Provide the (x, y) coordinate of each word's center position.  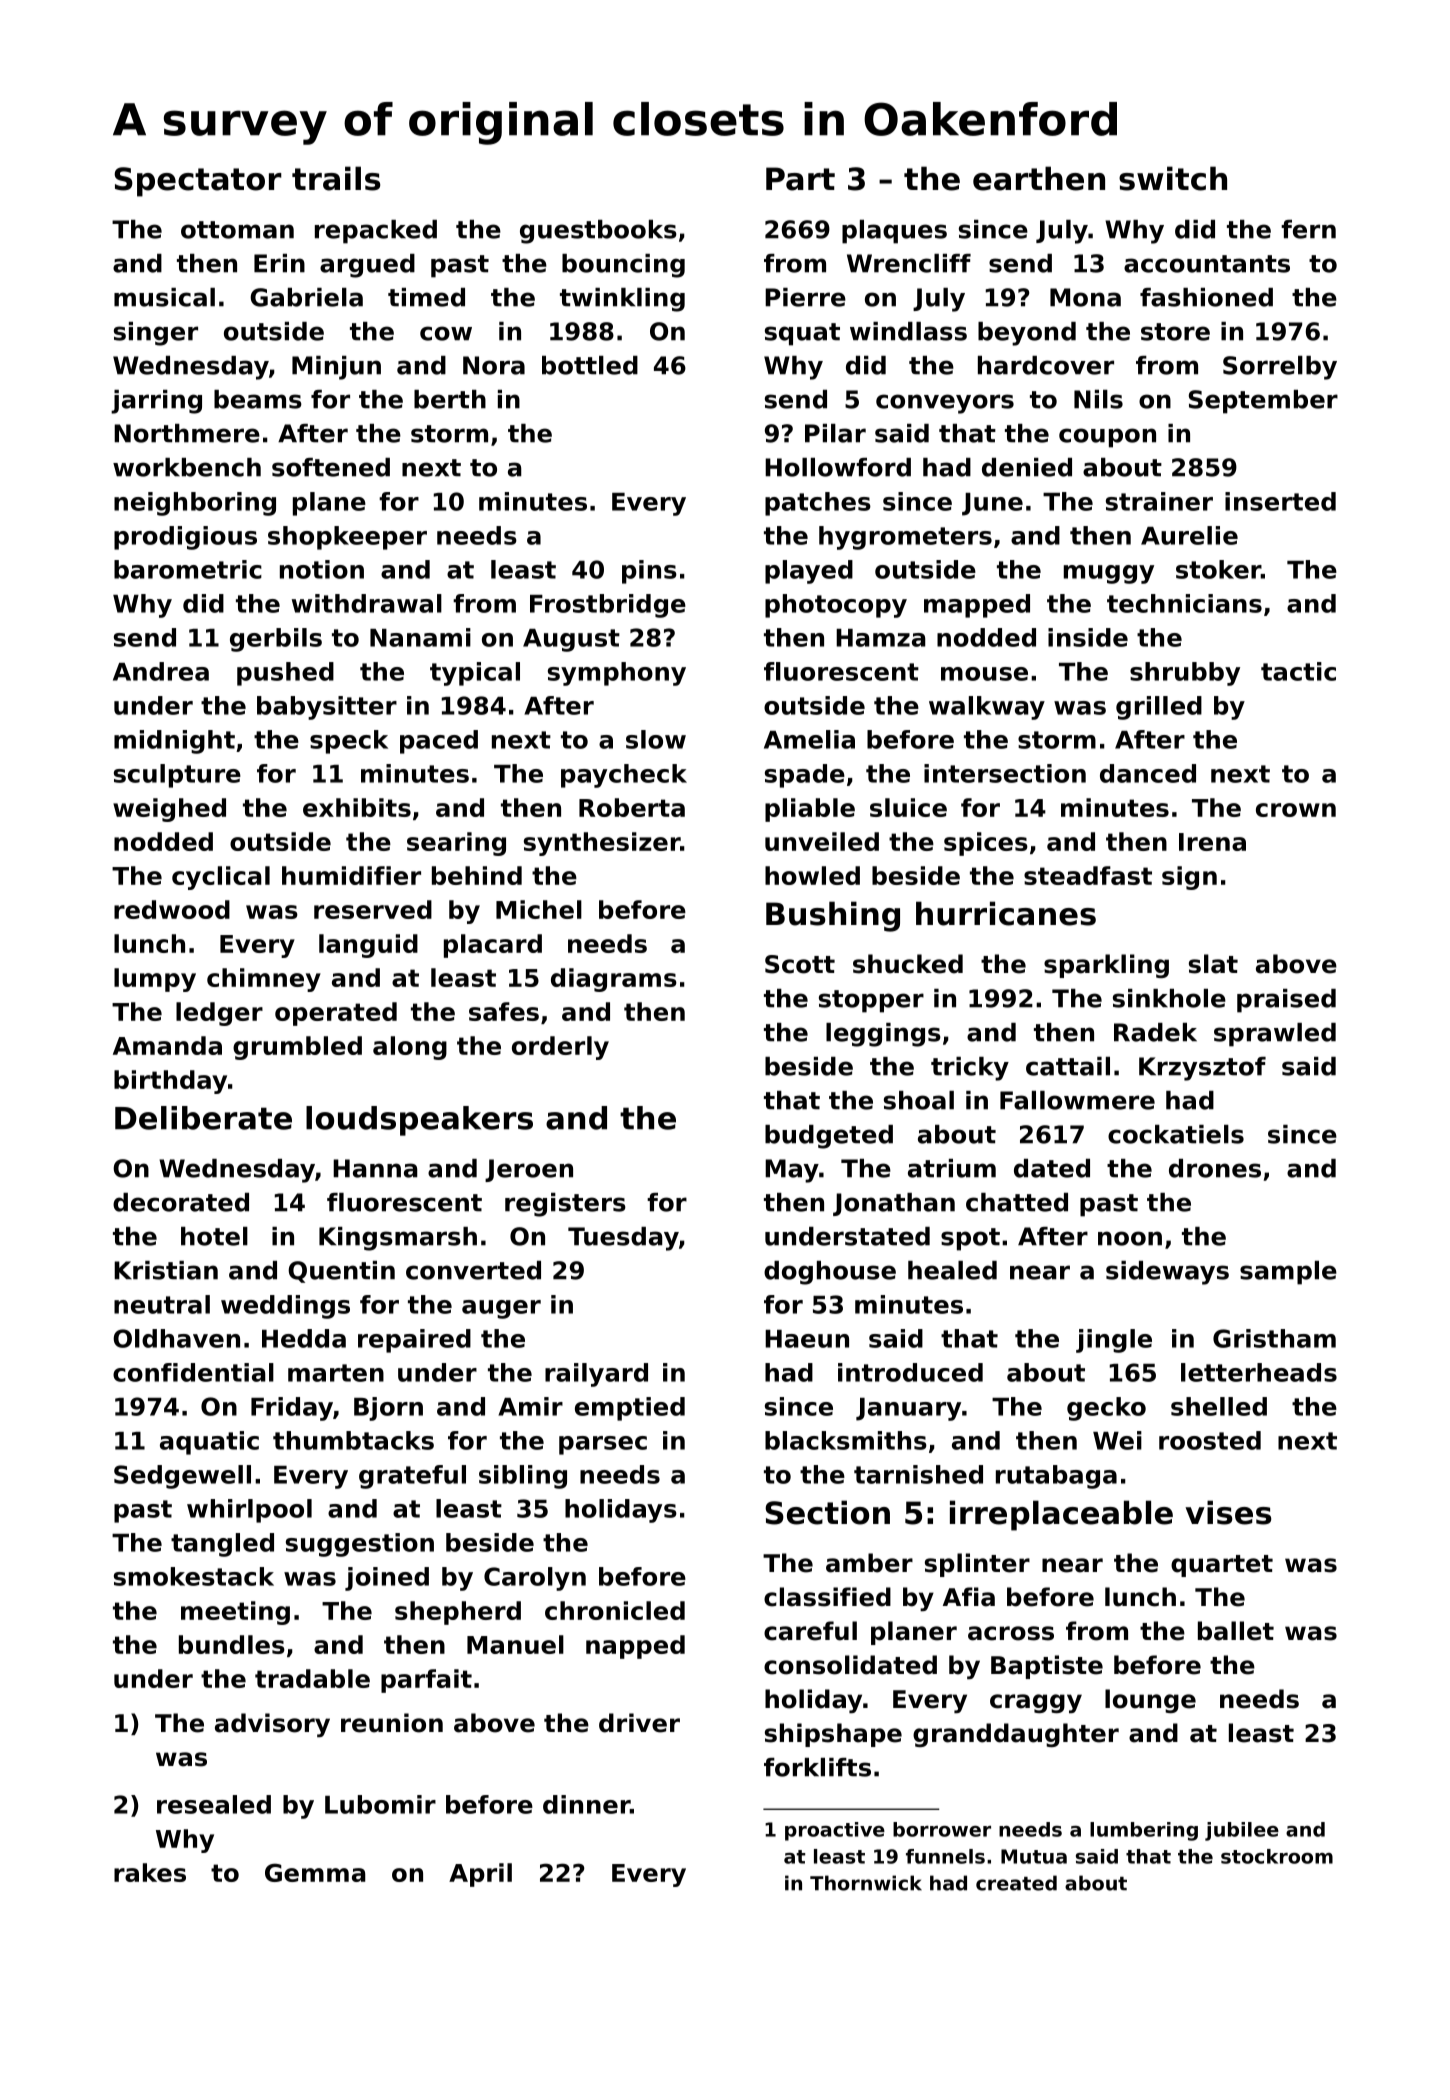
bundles (232, 1644)
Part (800, 179)
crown (1296, 810)
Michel (539, 909)
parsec (603, 1445)
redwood (172, 909)
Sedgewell (182, 1477)
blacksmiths (846, 1440)
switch (1173, 178)
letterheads (1259, 1372)
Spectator (198, 182)
